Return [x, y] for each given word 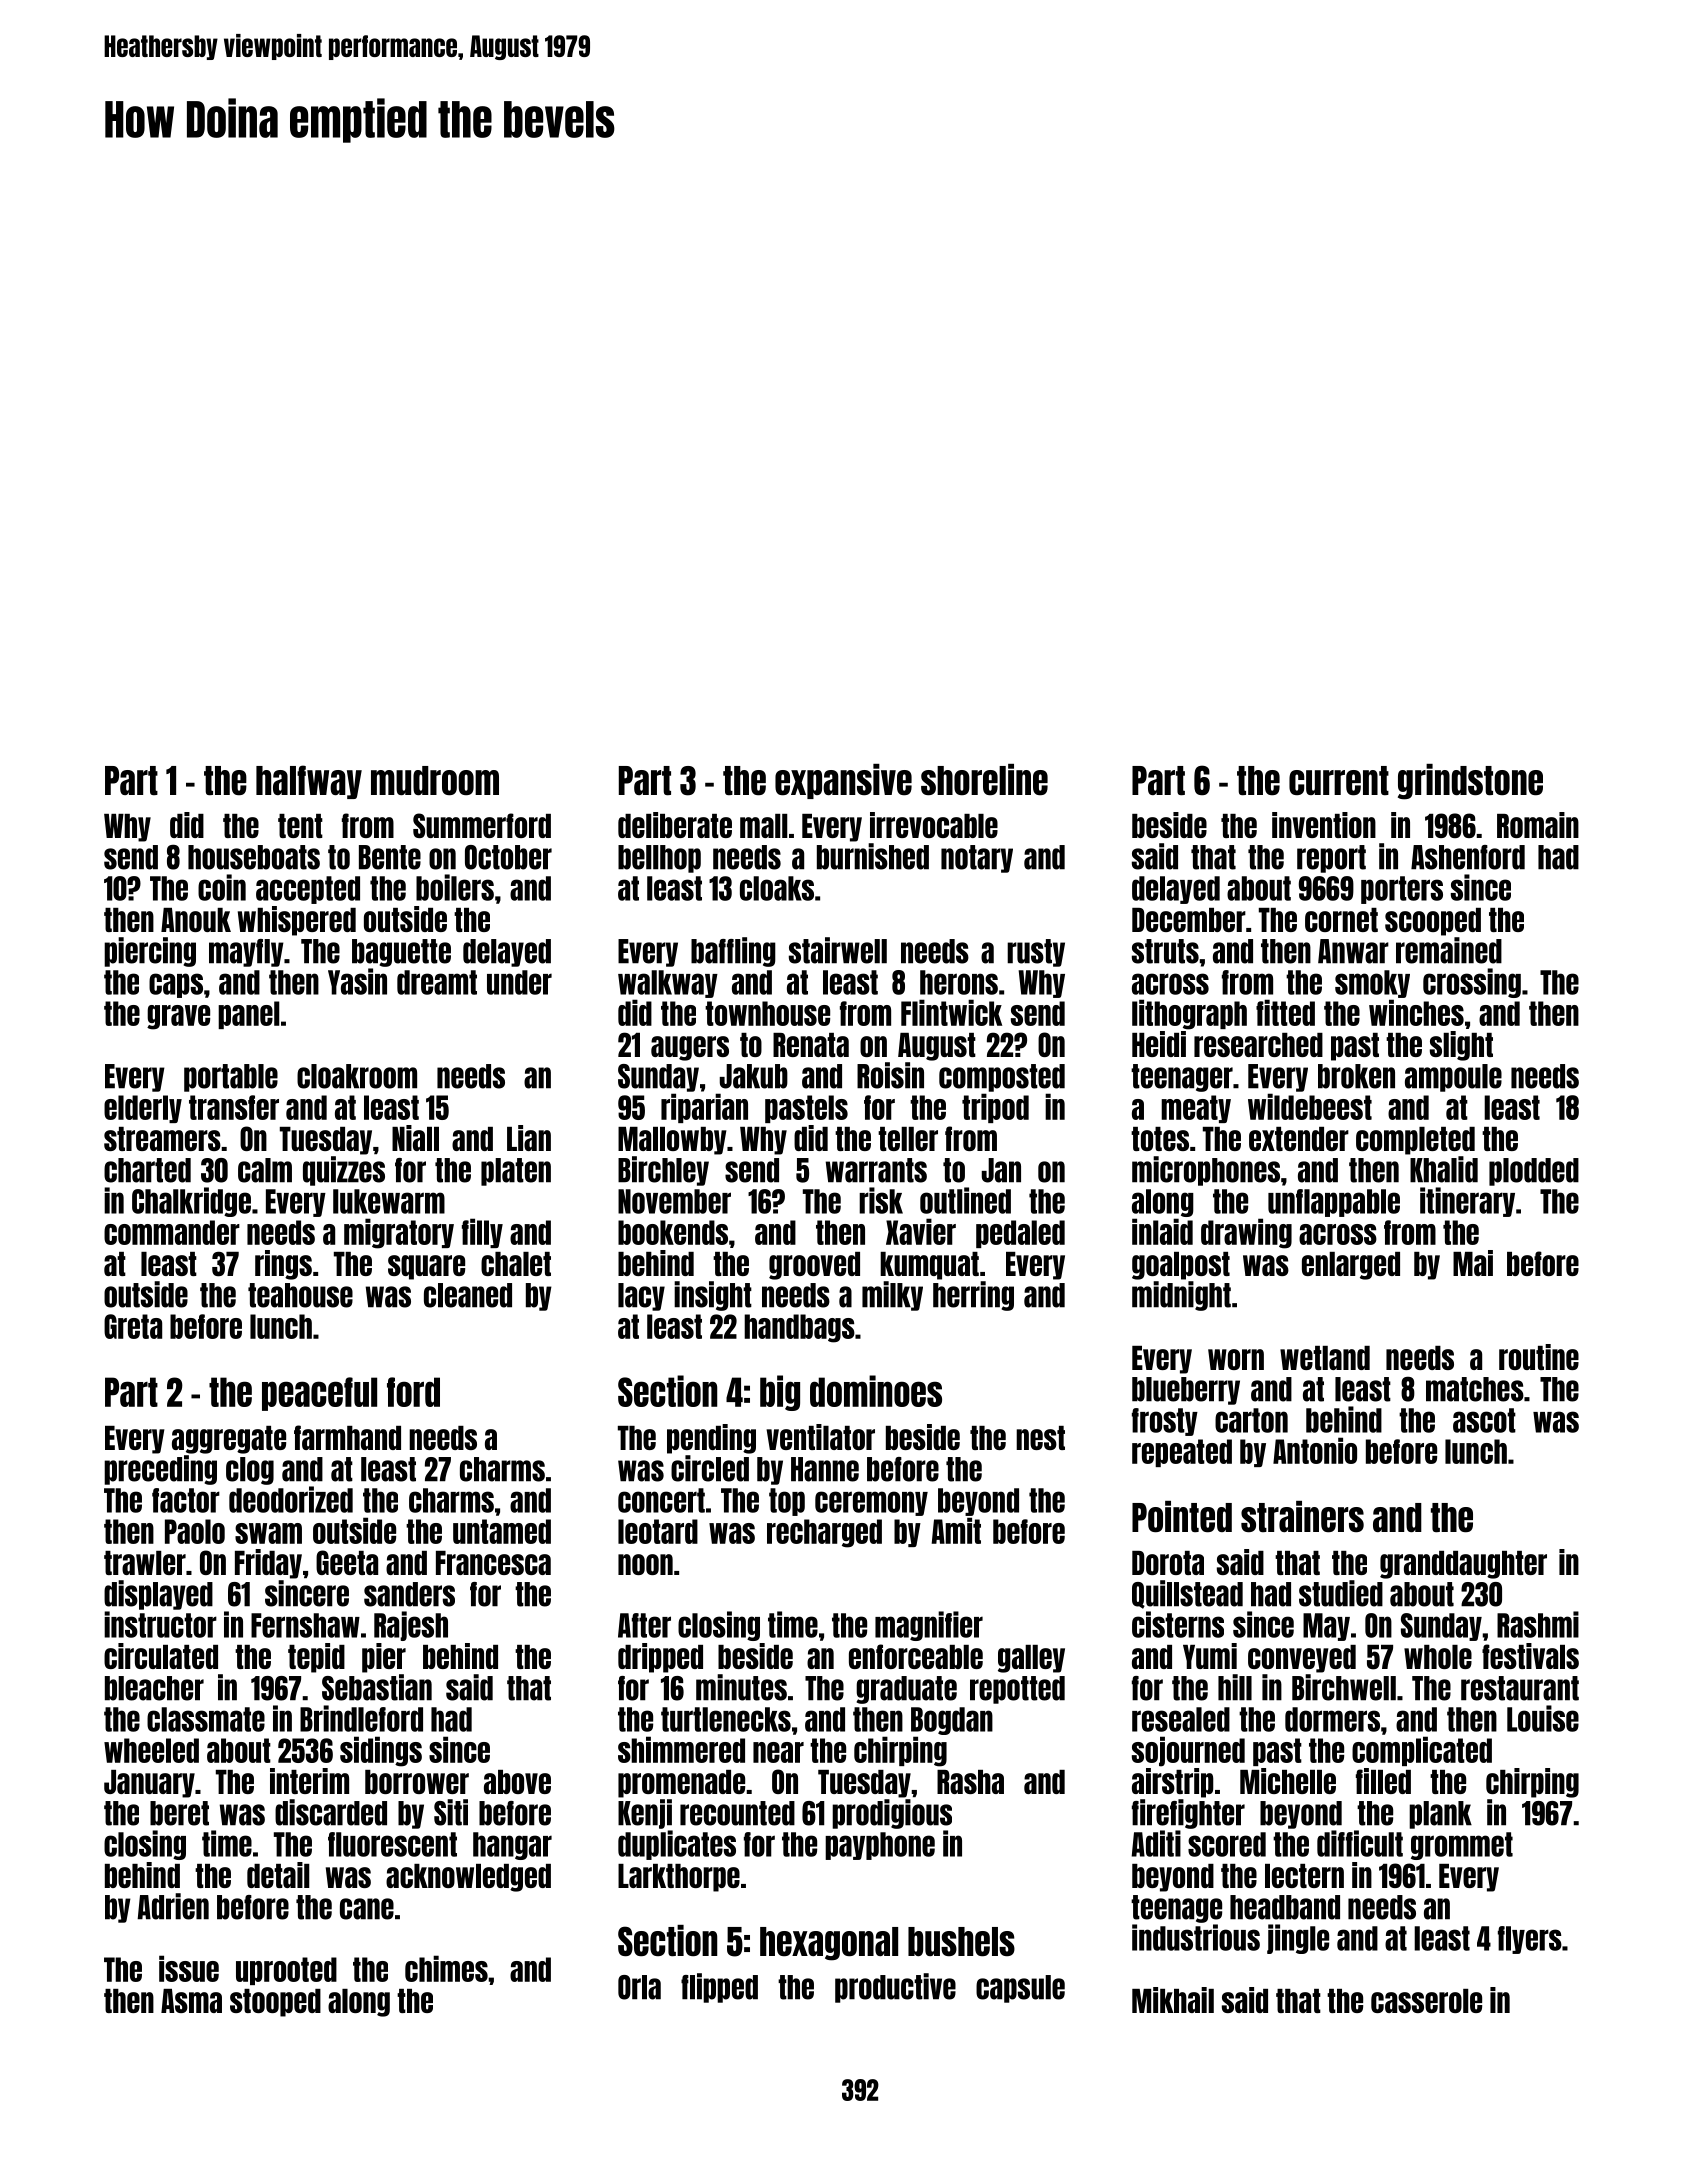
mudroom [435, 780]
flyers [1530, 1940]
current [1339, 781]
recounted [737, 1813]
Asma [191, 2001]
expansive [843, 781]
